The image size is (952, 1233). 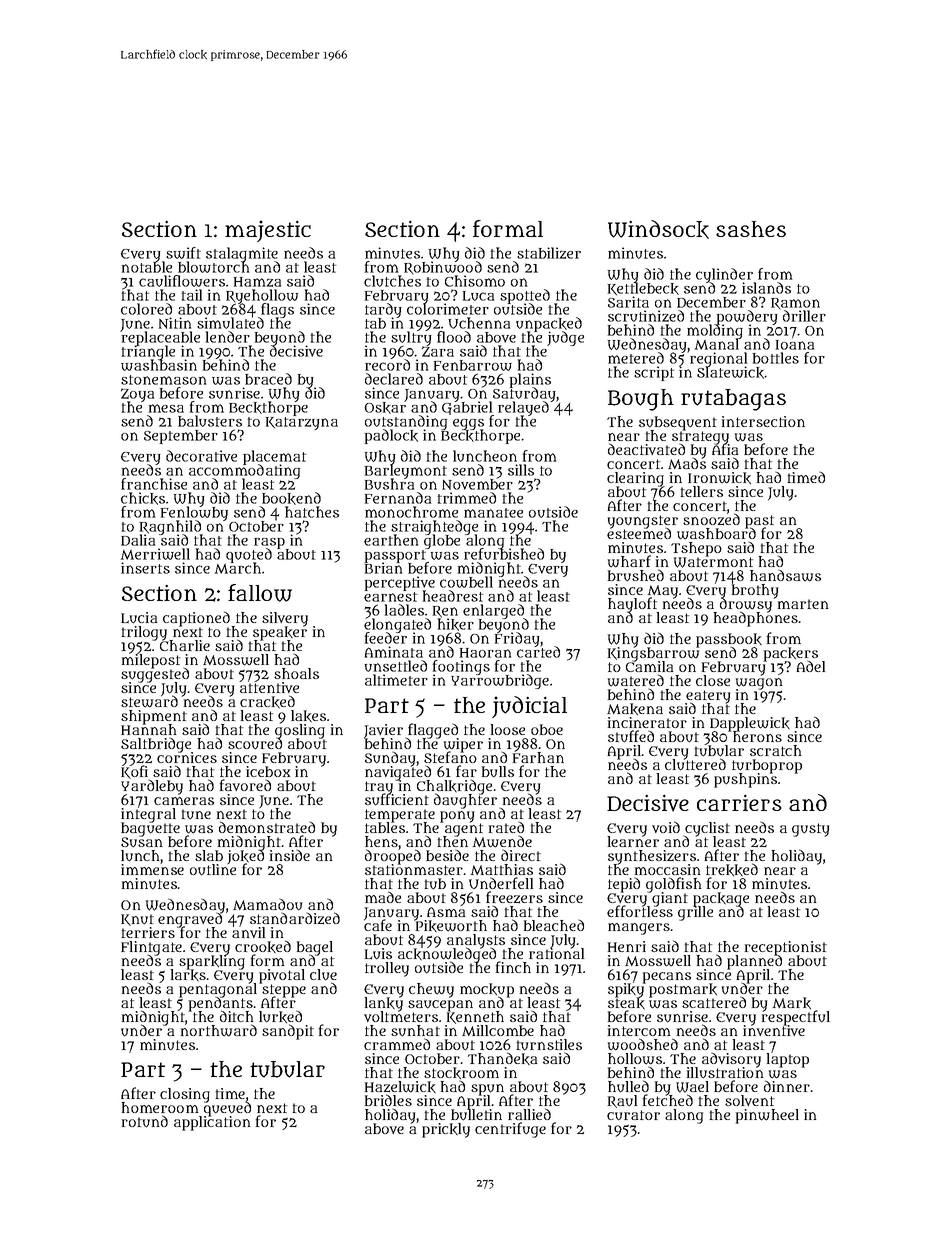 I want to click on queued, so click(x=227, y=1109).
